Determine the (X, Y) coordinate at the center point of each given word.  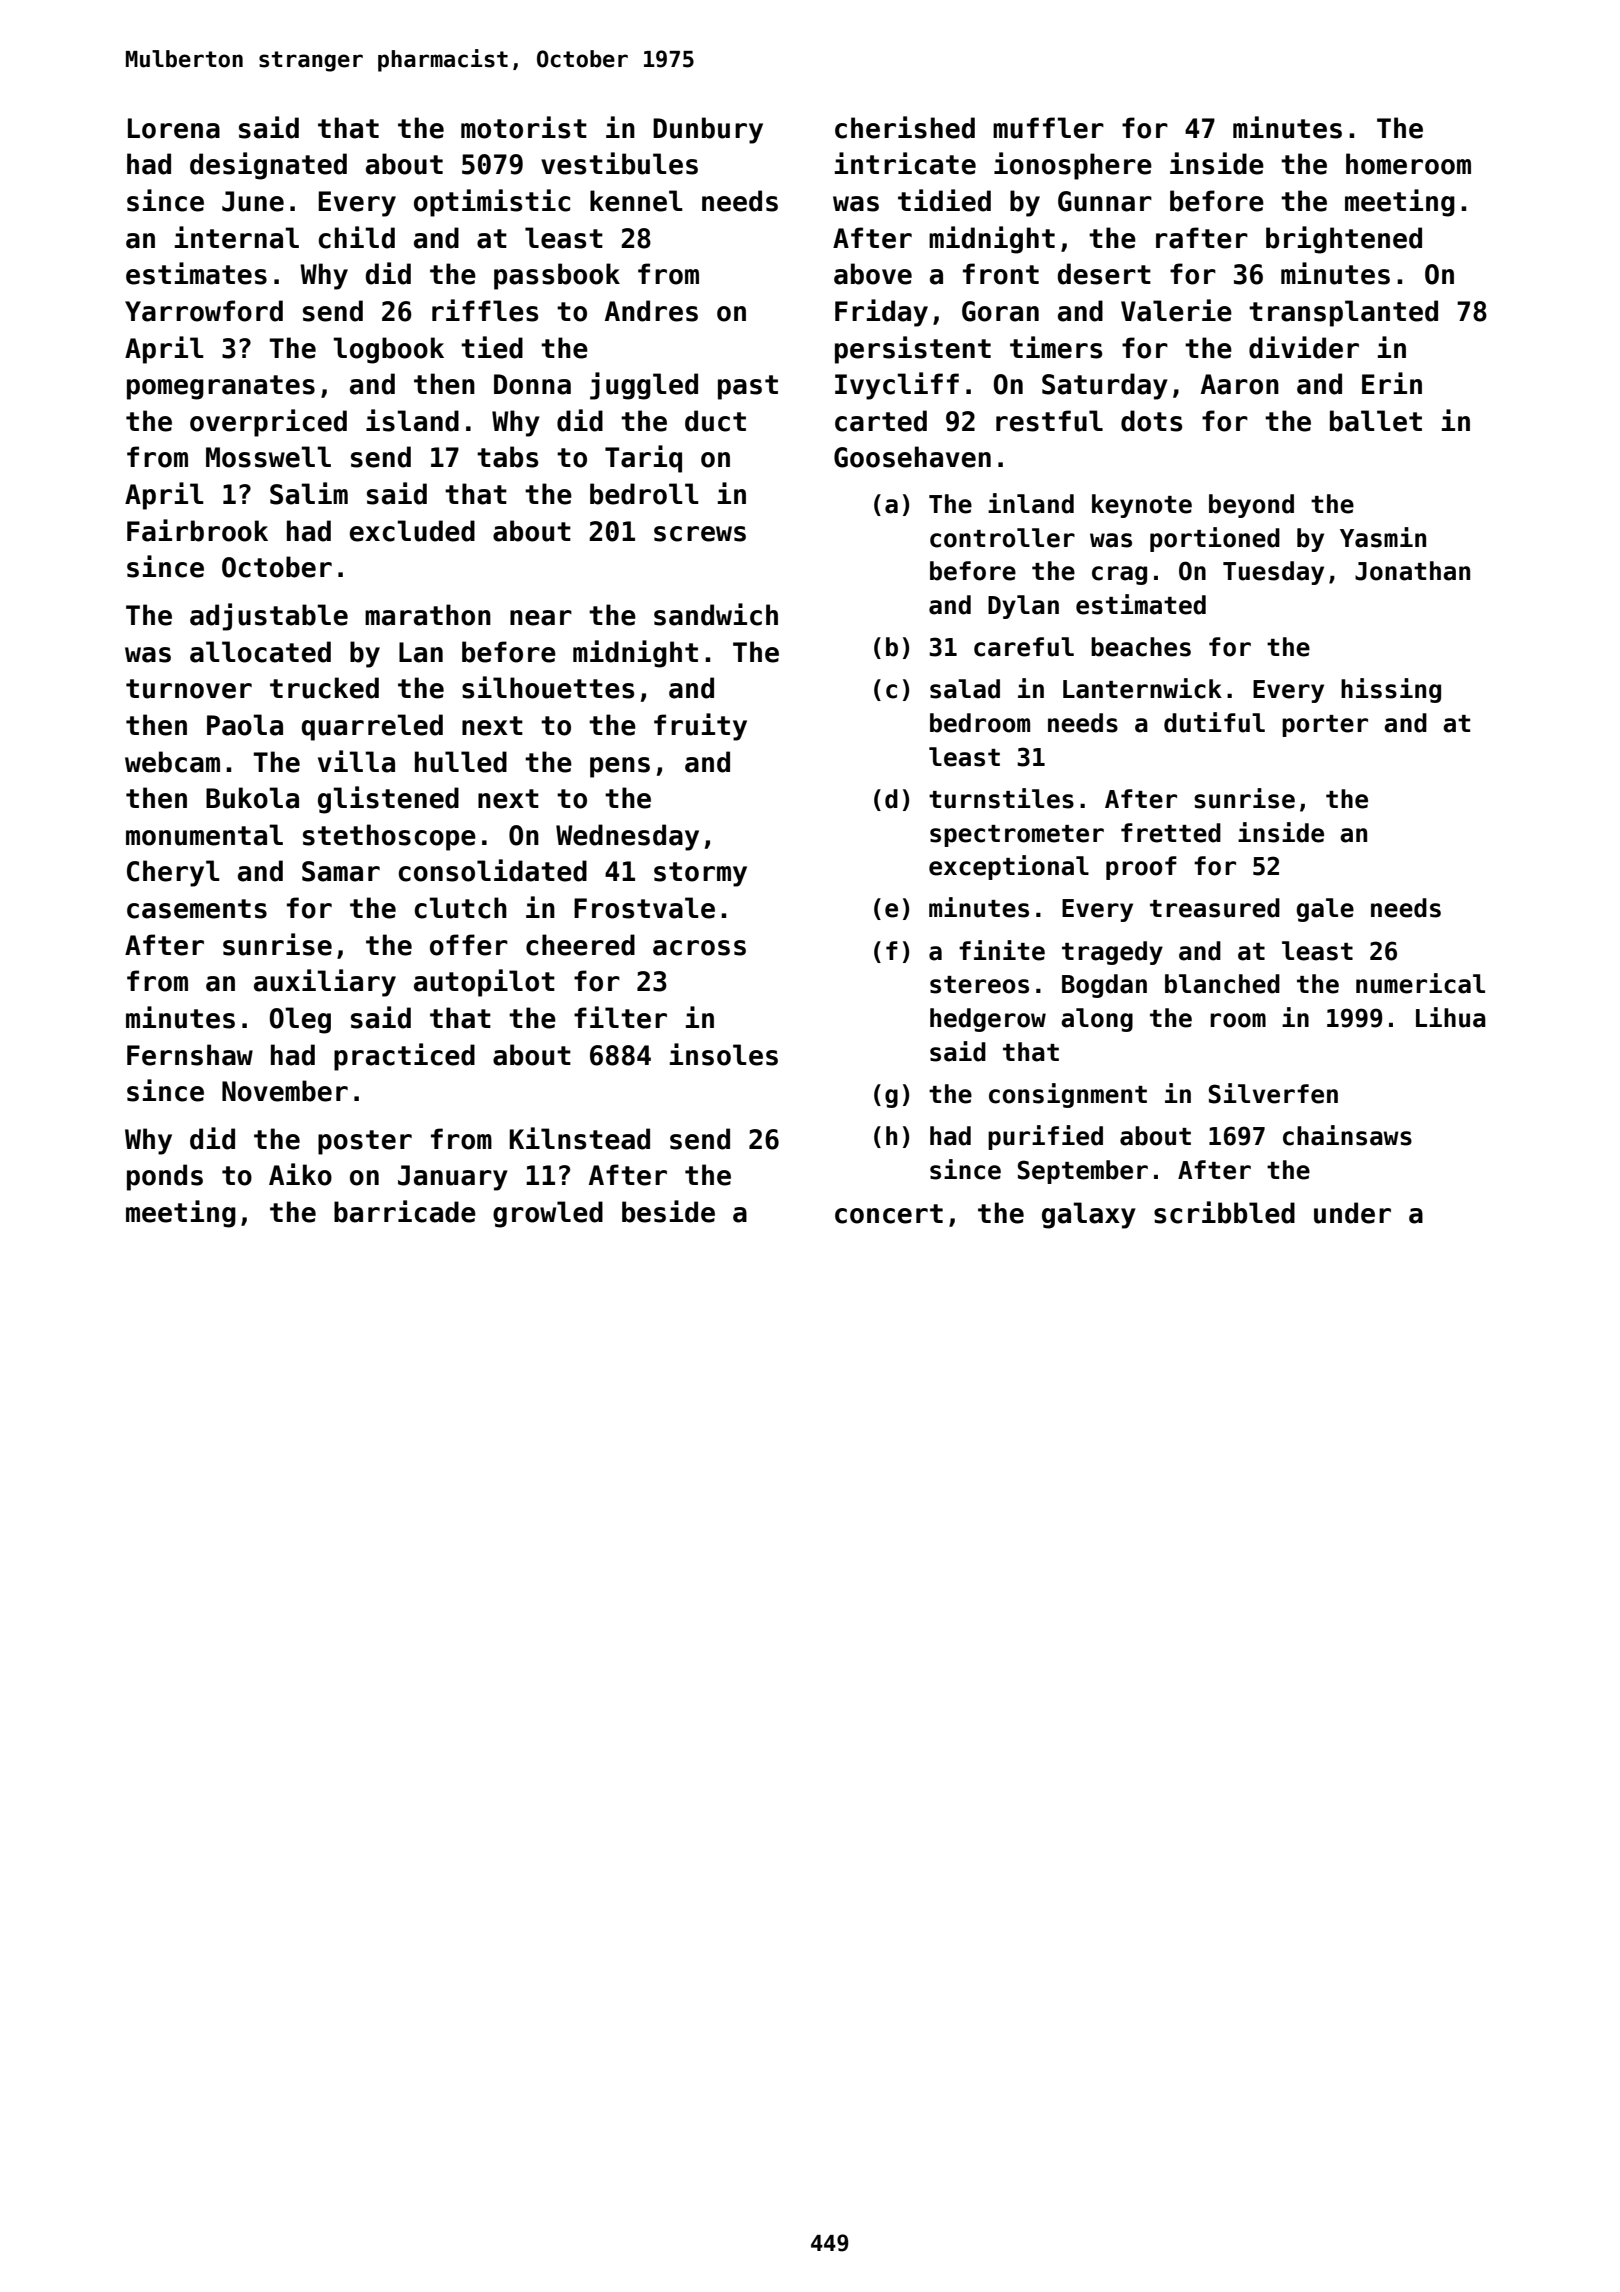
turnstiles (1001, 798)
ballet (1376, 421)
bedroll (644, 494)
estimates (196, 273)
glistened (388, 800)
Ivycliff (897, 386)
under (1352, 1213)
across (699, 948)
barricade (405, 1211)
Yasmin (1383, 537)
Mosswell (268, 457)
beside (668, 1211)
